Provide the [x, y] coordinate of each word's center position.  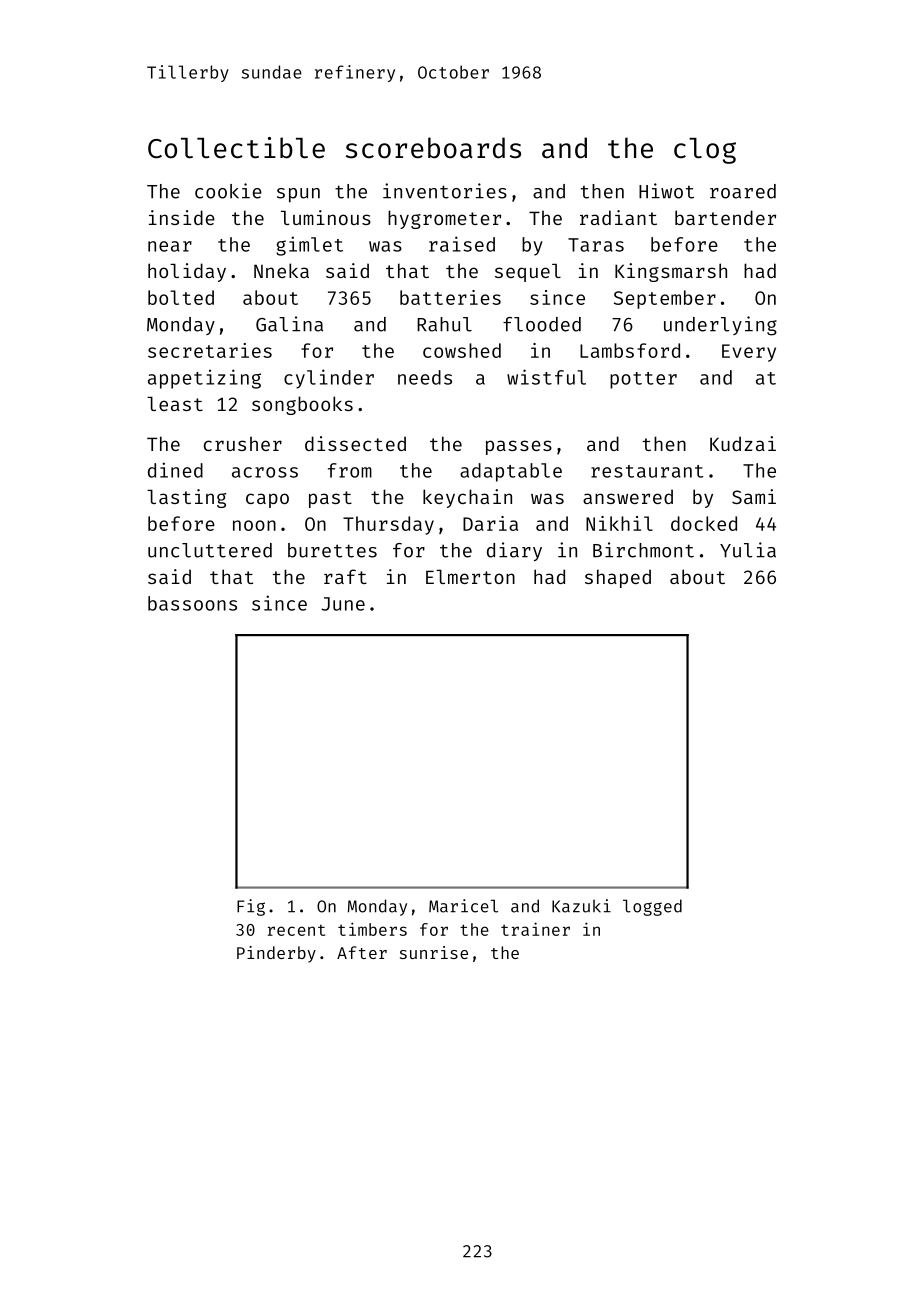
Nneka [281, 270]
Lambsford [630, 350]
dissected [355, 443]
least [175, 404]
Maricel [463, 906]
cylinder [329, 379]
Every [749, 353]
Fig [251, 907]
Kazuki [581, 906]
